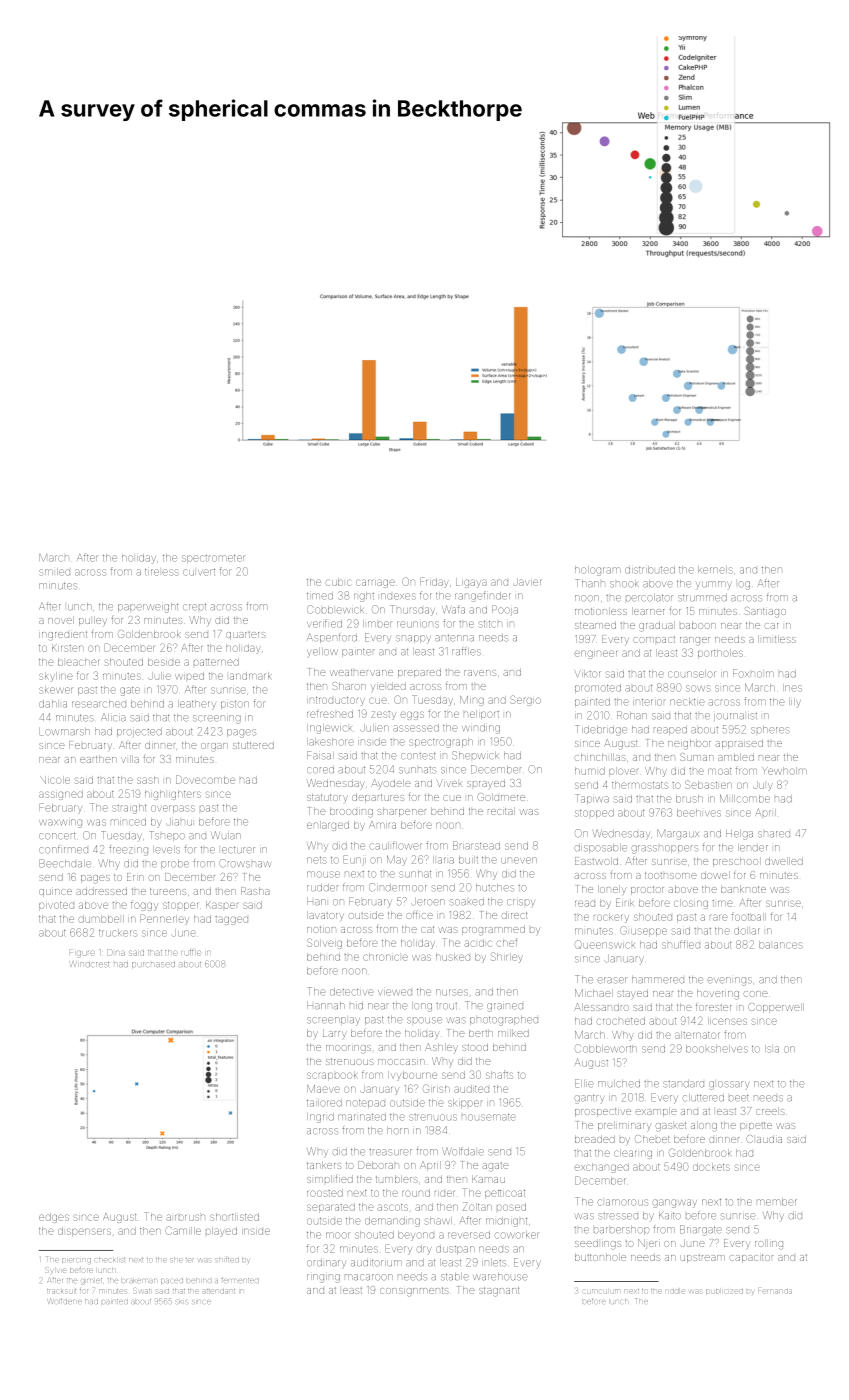 The image size is (849, 1400). What do you see at coordinates (253, 745) in the screenshot?
I see `stuttered` at bounding box center [253, 745].
